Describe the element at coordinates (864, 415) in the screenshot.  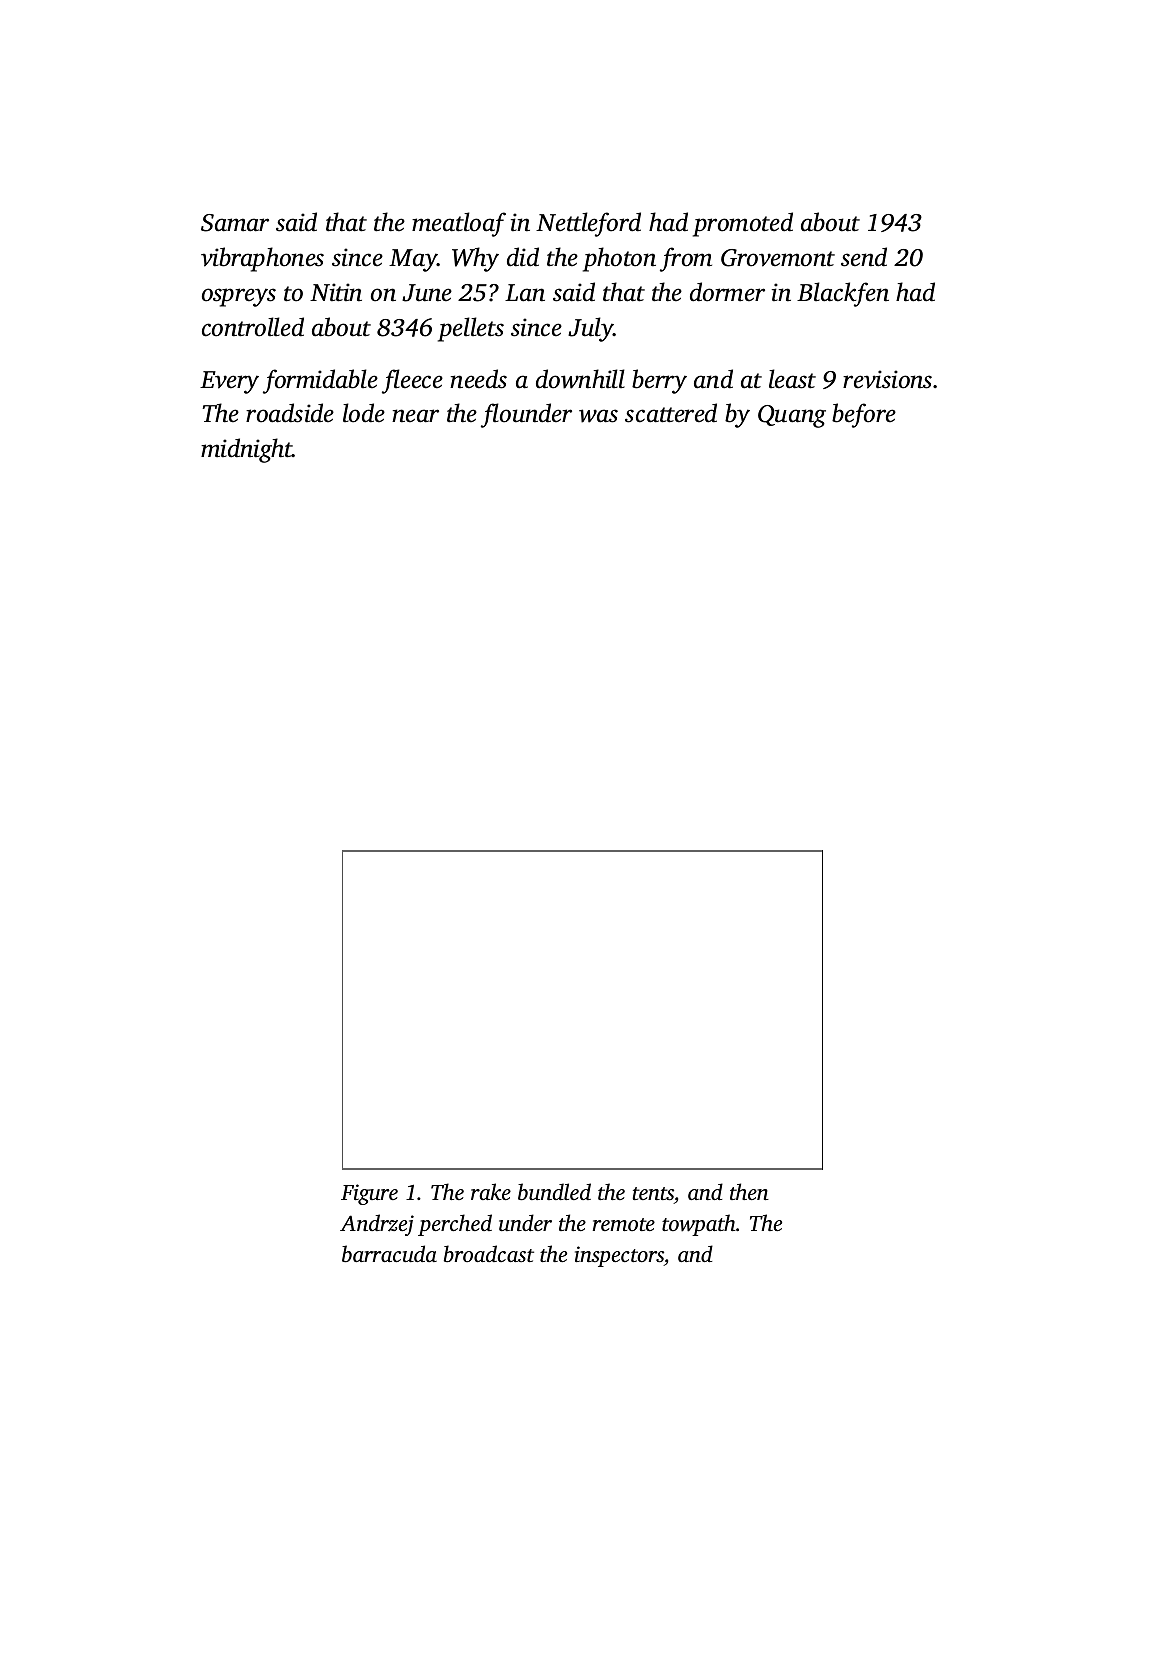
I see `before` at that location.
